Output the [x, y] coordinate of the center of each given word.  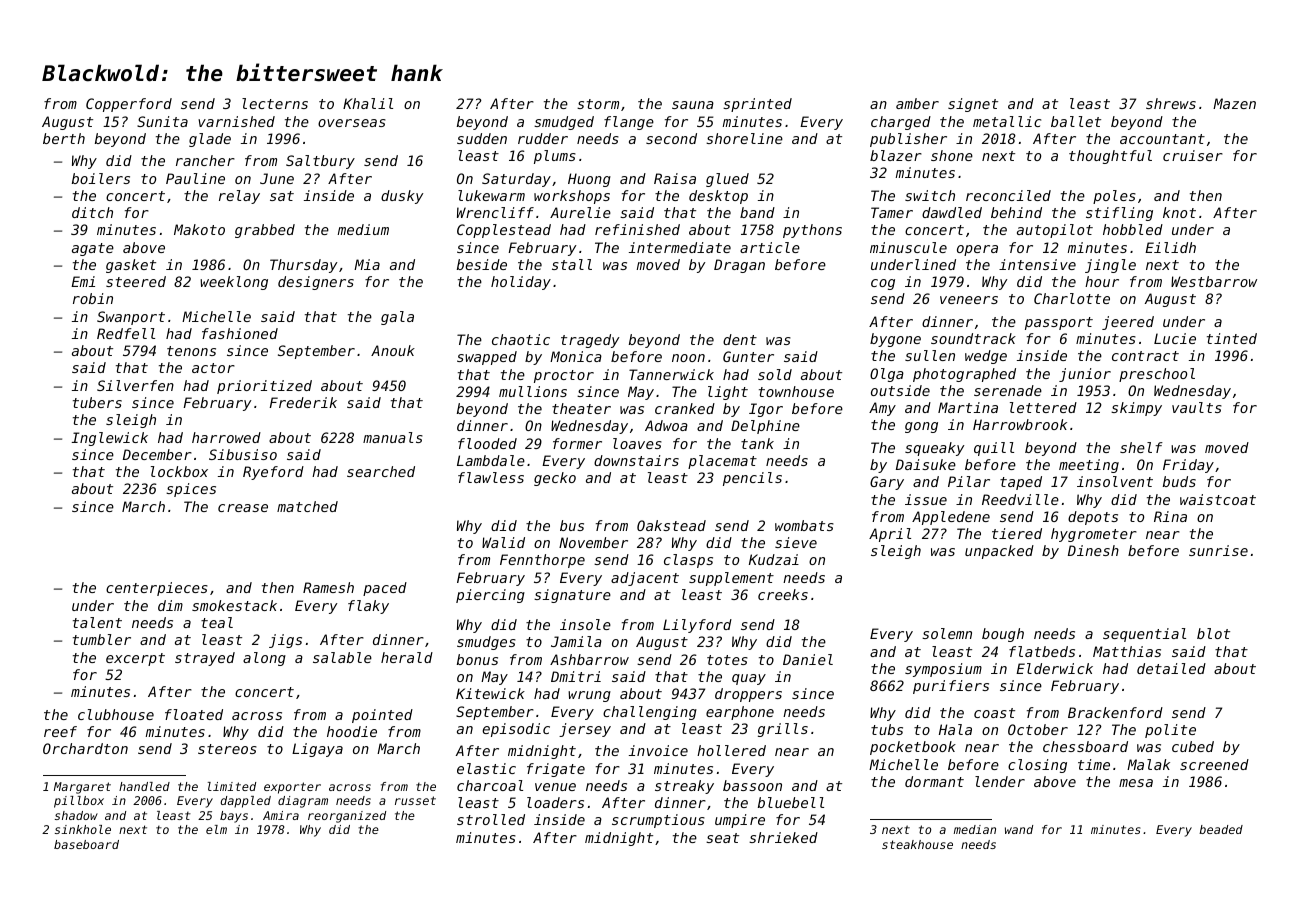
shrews [1171, 103]
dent [740, 339]
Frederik [303, 402]
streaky [684, 787]
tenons [191, 351]
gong [921, 427]
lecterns [275, 103]
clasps [688, 561]
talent [97, 622]
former [577, 443]
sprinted [757, 105]
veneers [969, 300]
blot [1213, 633]
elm [216, 829]
